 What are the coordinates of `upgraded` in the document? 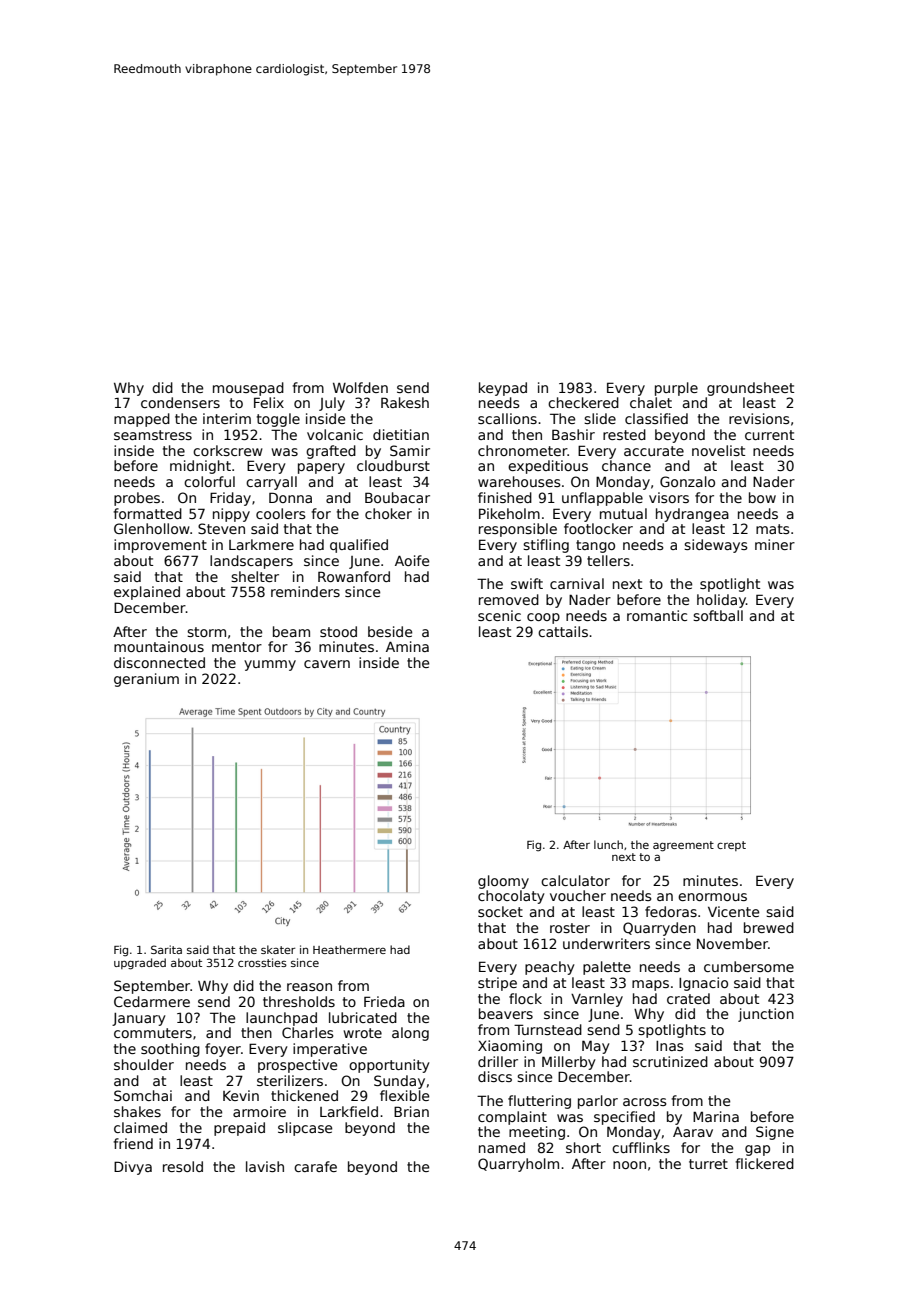 It's located at (140, 964).
